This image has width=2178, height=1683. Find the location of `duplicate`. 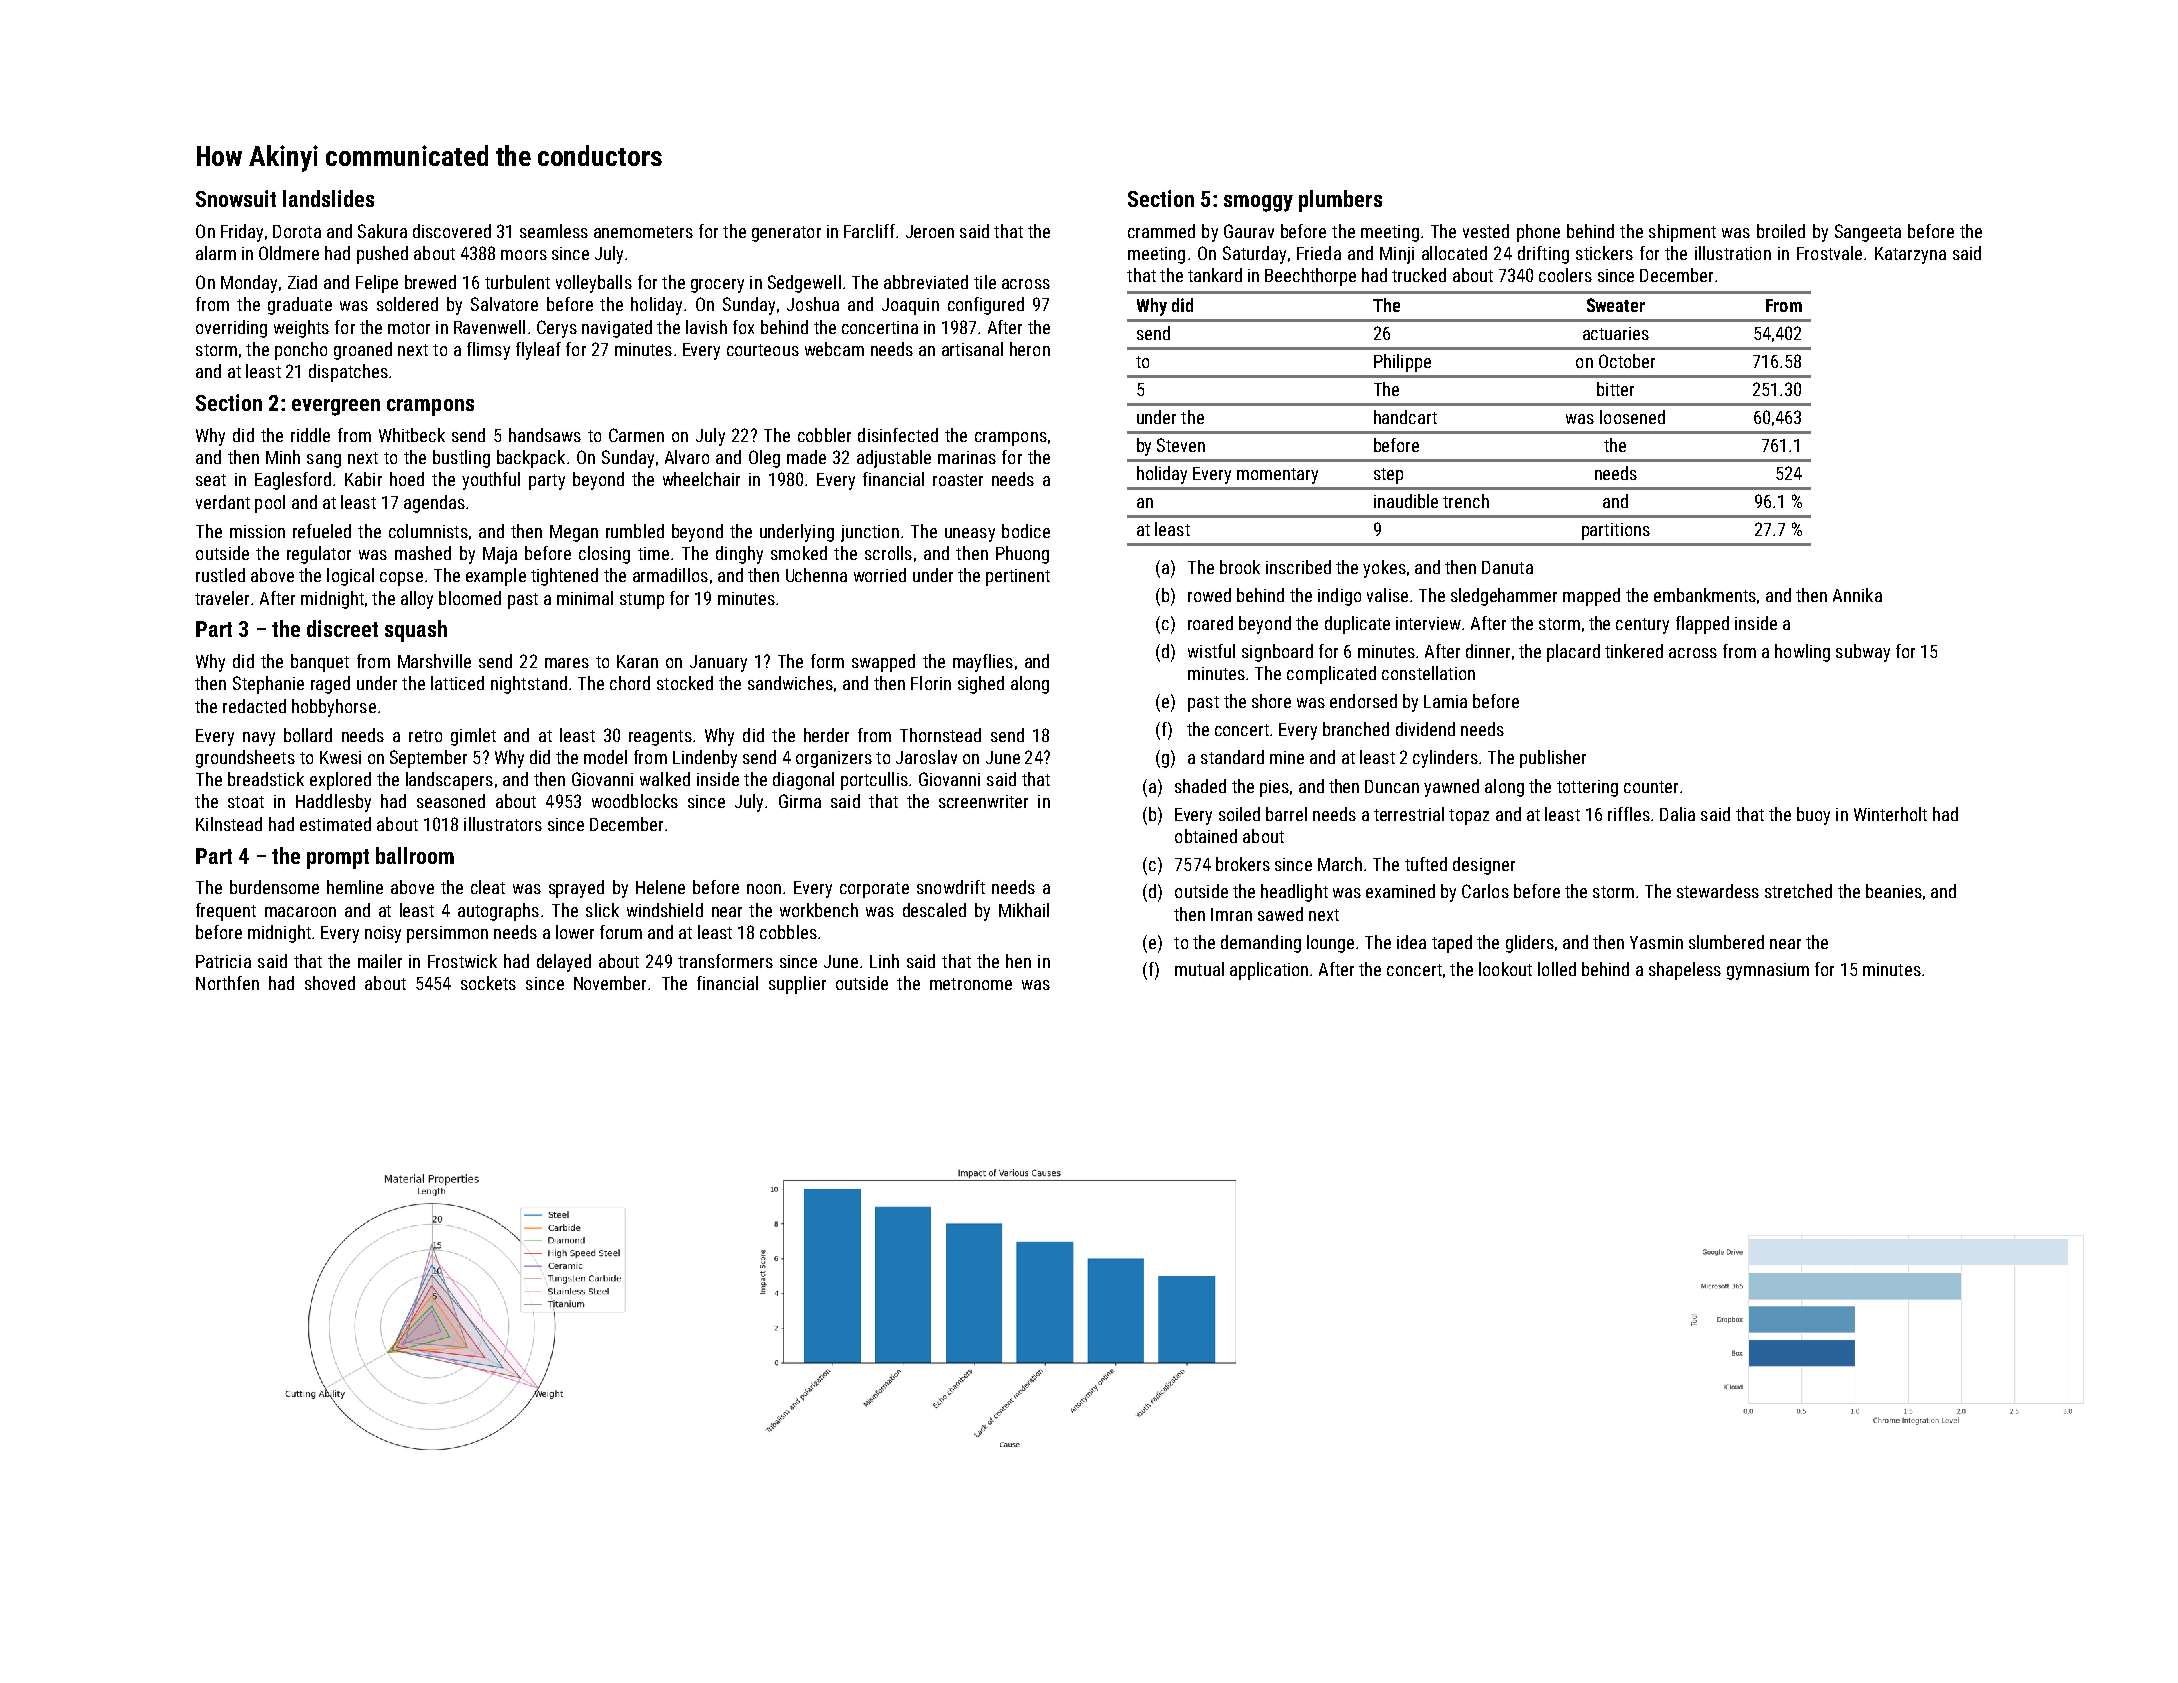

duplicate is located at coordinates (1357, 625).
